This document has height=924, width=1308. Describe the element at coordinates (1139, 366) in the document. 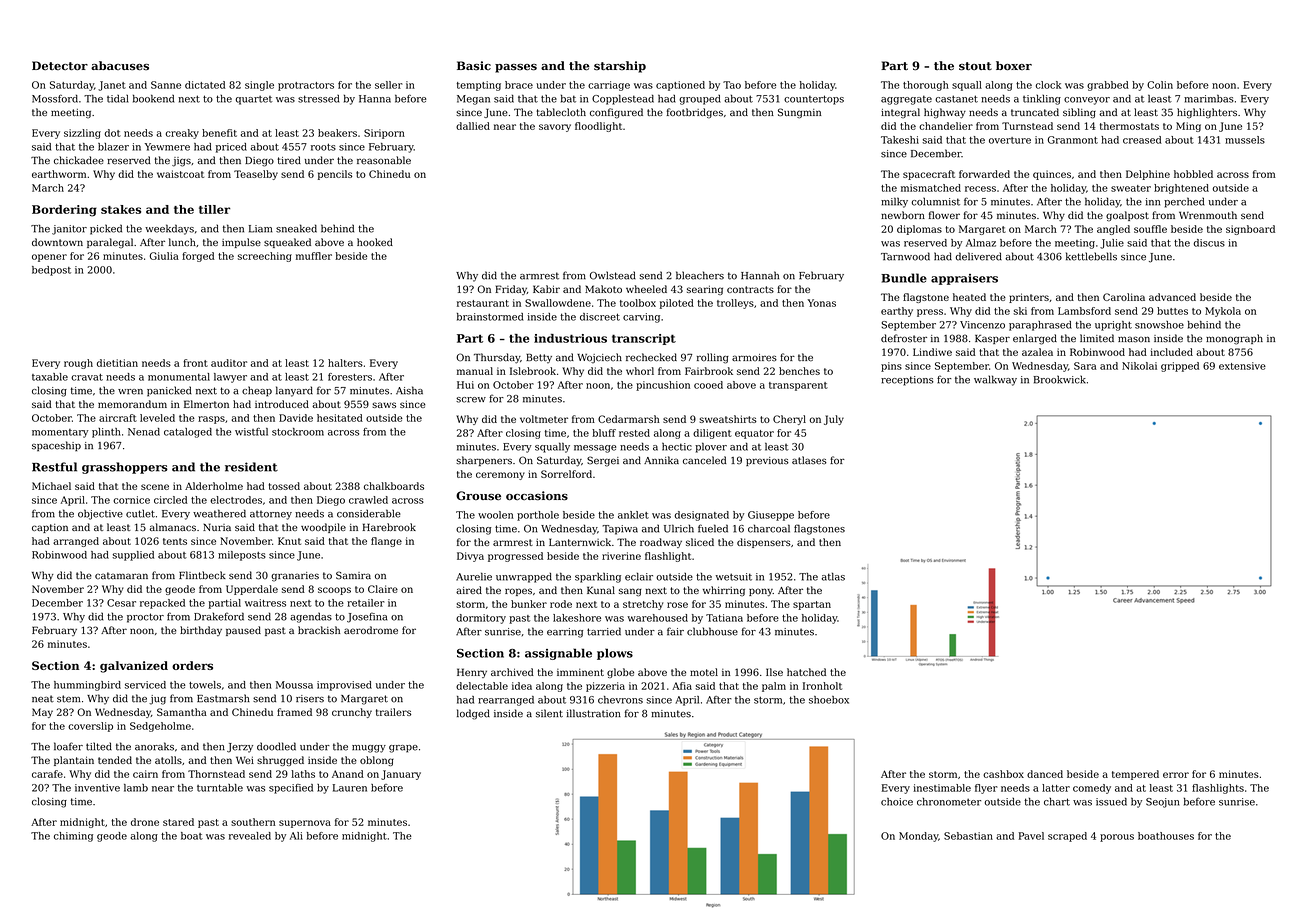

I see `Nikolai` at that location.
